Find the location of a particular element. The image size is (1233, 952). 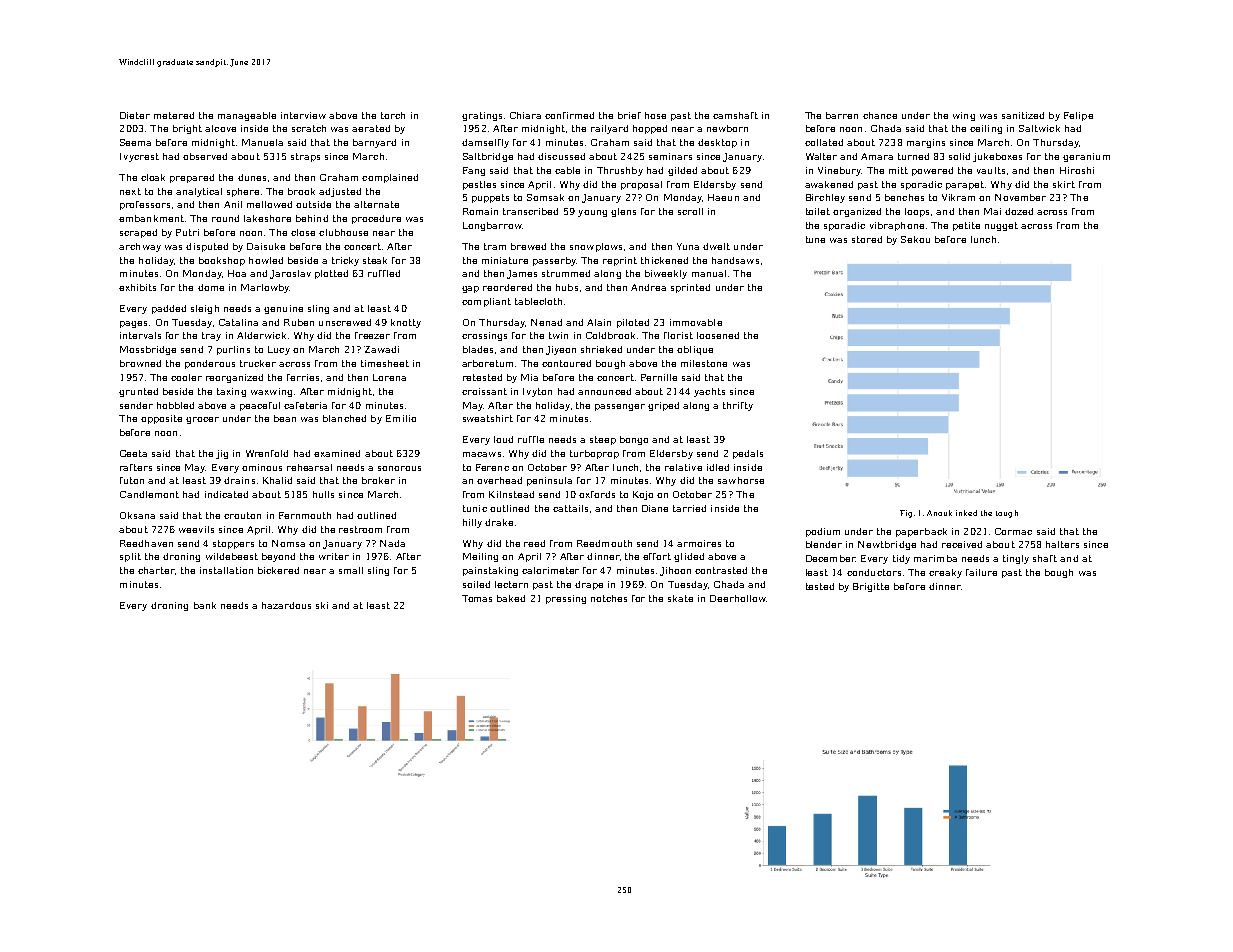

observed is located at coordinates (205, 156).
